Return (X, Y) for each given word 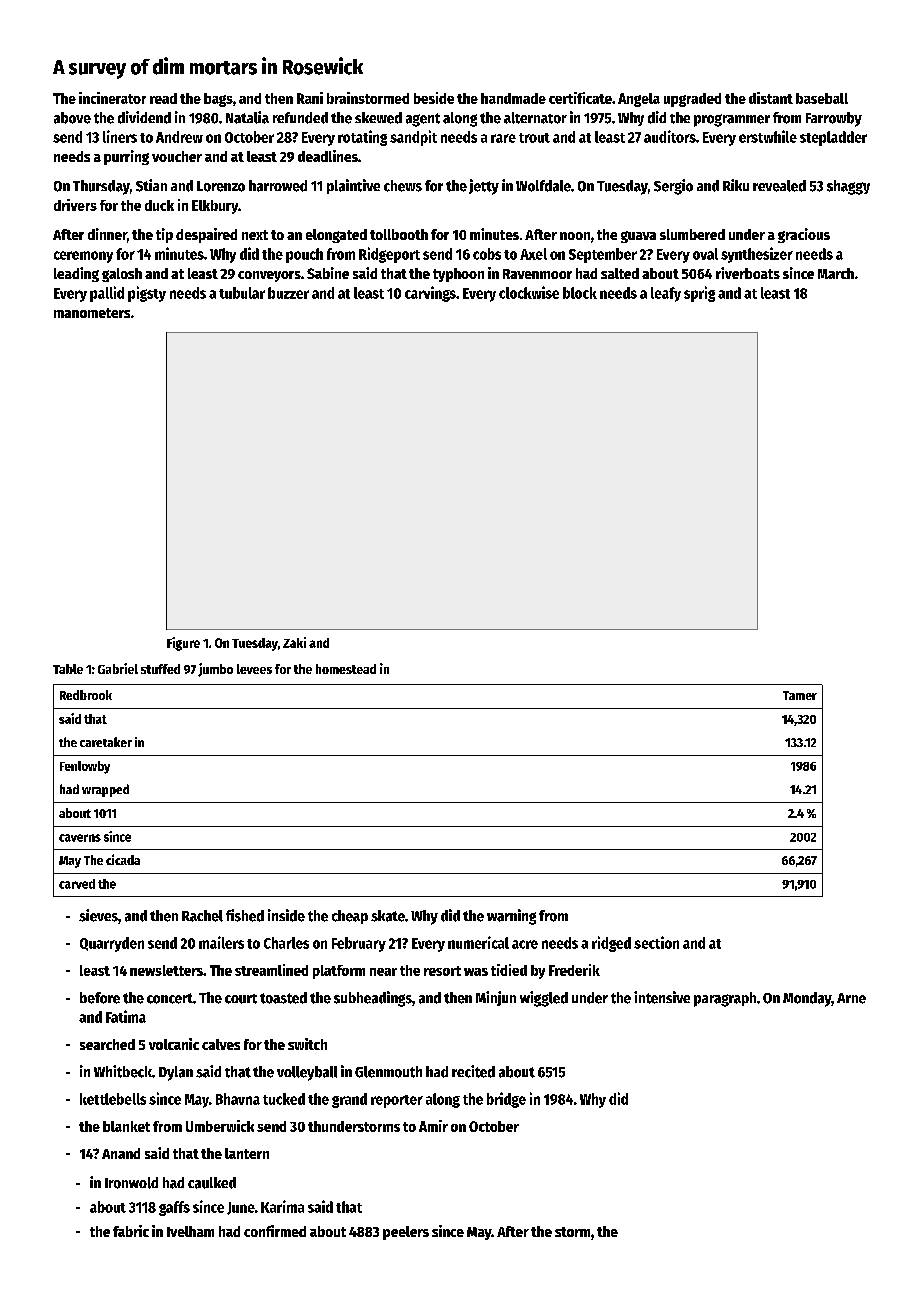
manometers (92, 313)
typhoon (458, 275)
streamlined (271, 970)
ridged (611, 944)
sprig (699, 294)
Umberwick (220, 1126)
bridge (506, 1100)
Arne (851, 998)
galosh (122, 275)
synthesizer (757, 255)
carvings (430, 294)
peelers (406, 1233)
